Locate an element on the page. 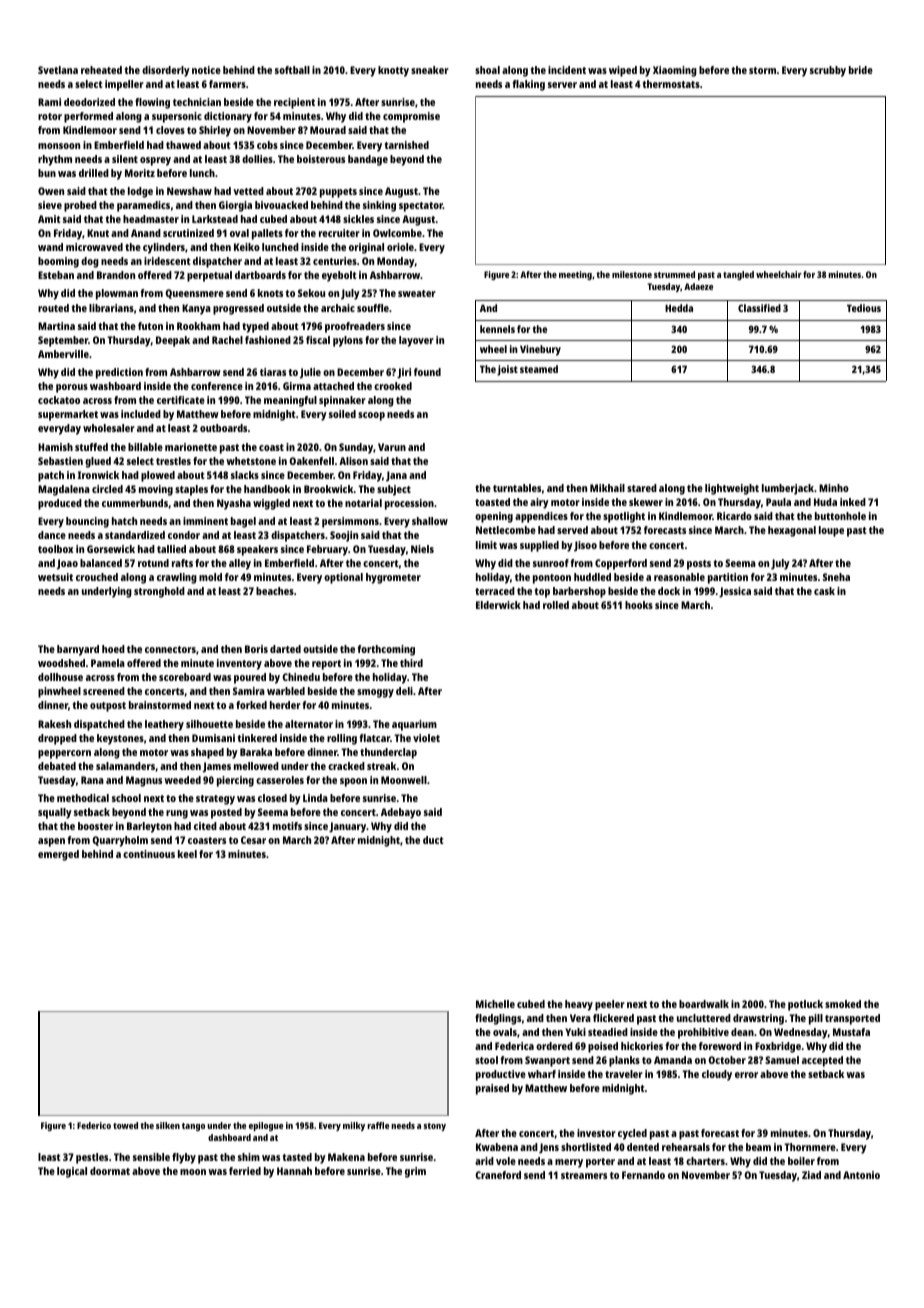 This image has width=924, height=1308. Antonio is located at coordinates (861, 1175).
